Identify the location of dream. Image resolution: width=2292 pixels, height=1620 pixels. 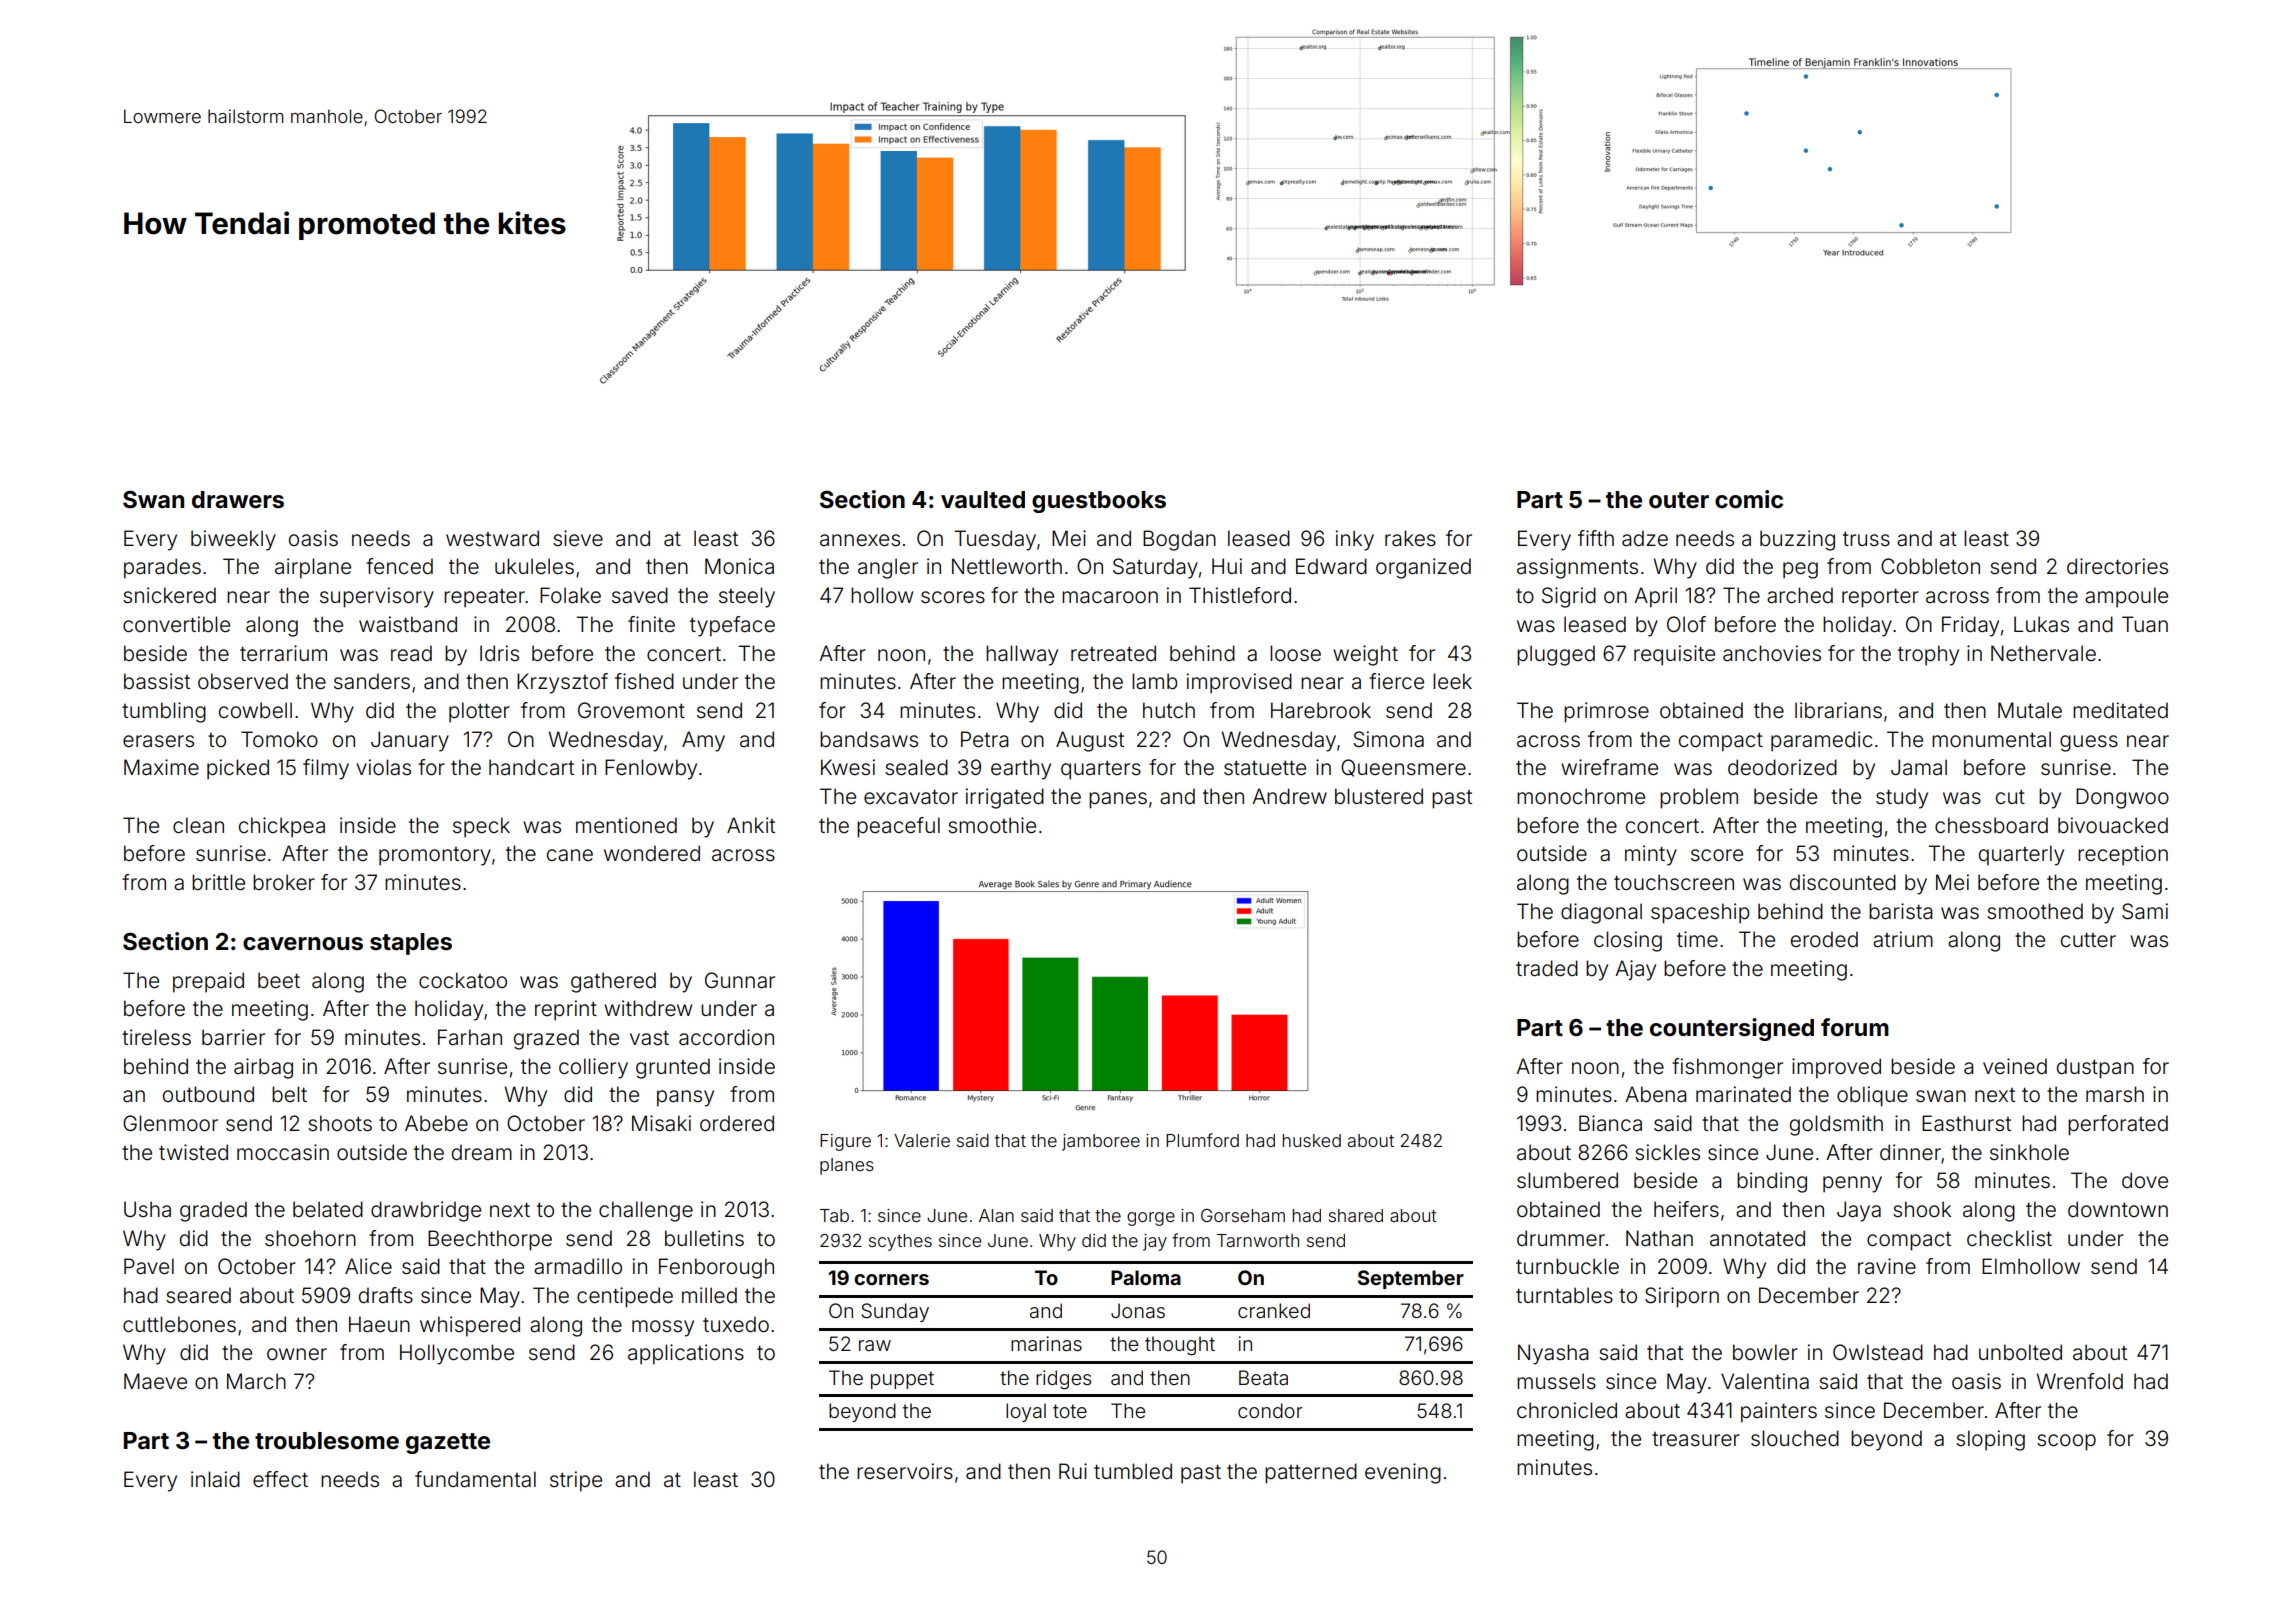
(482, 1152).
